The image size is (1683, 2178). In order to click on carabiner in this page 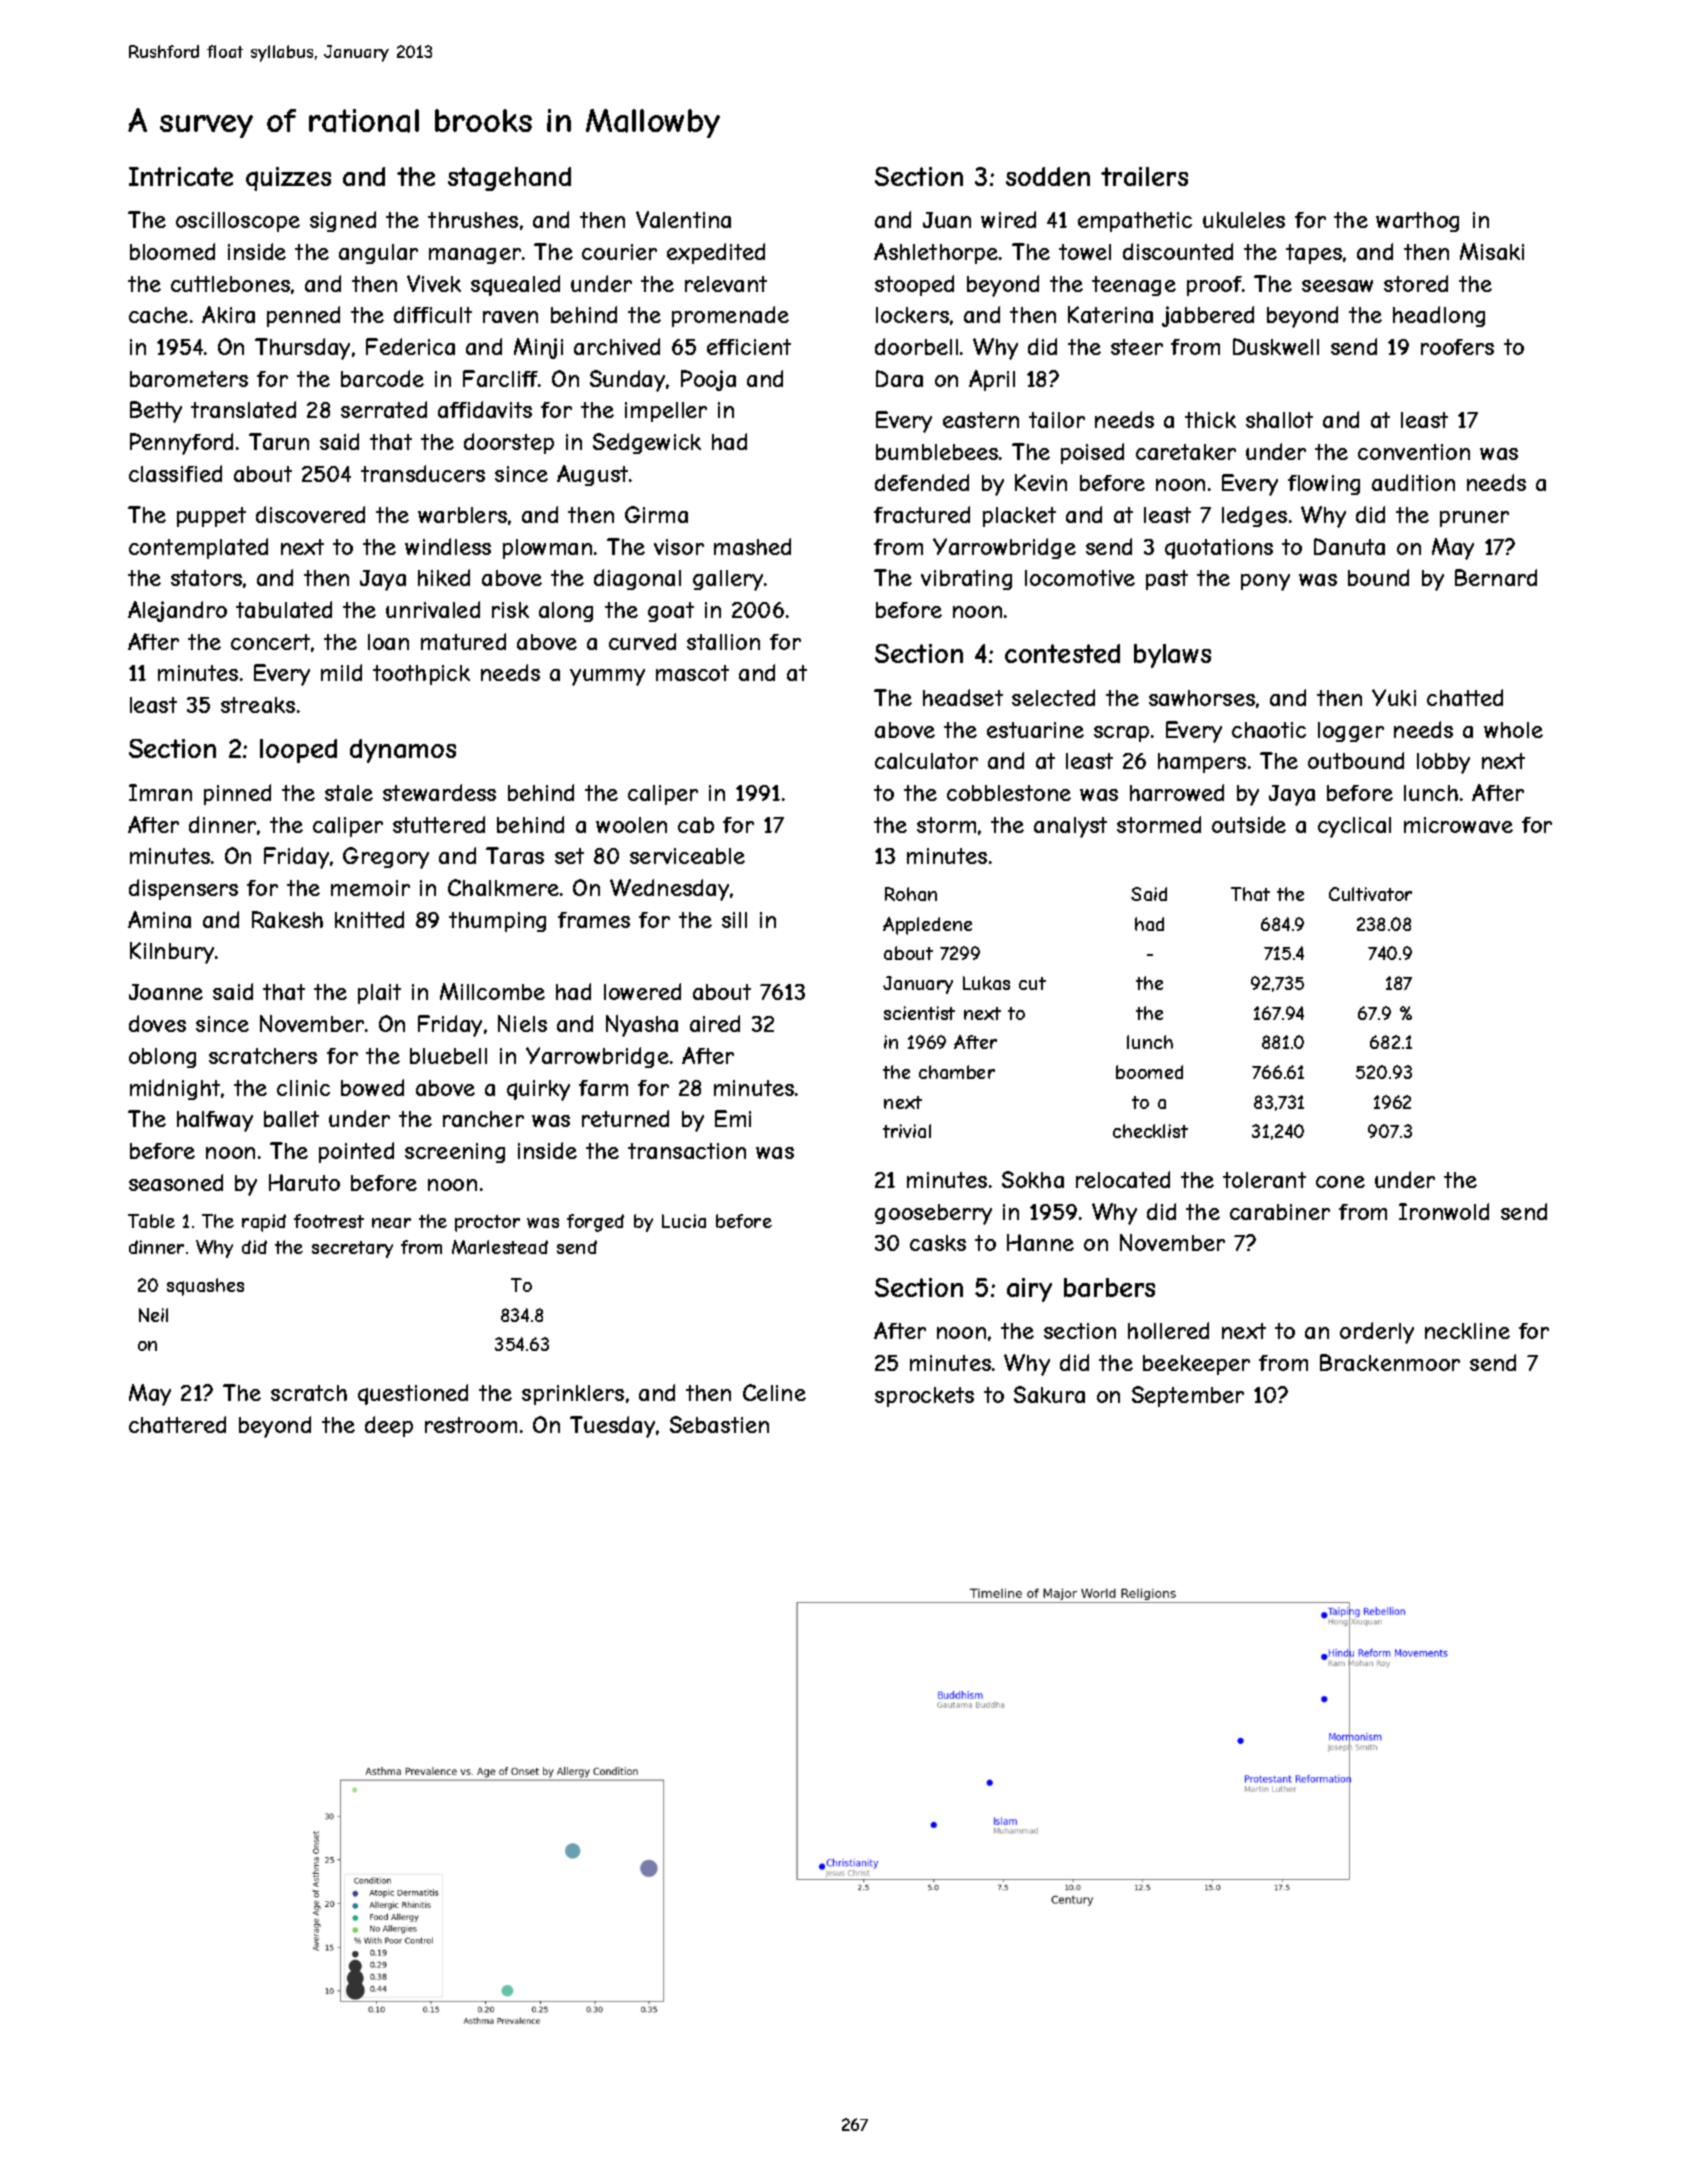, I will do `click(1280, 1212)`.
